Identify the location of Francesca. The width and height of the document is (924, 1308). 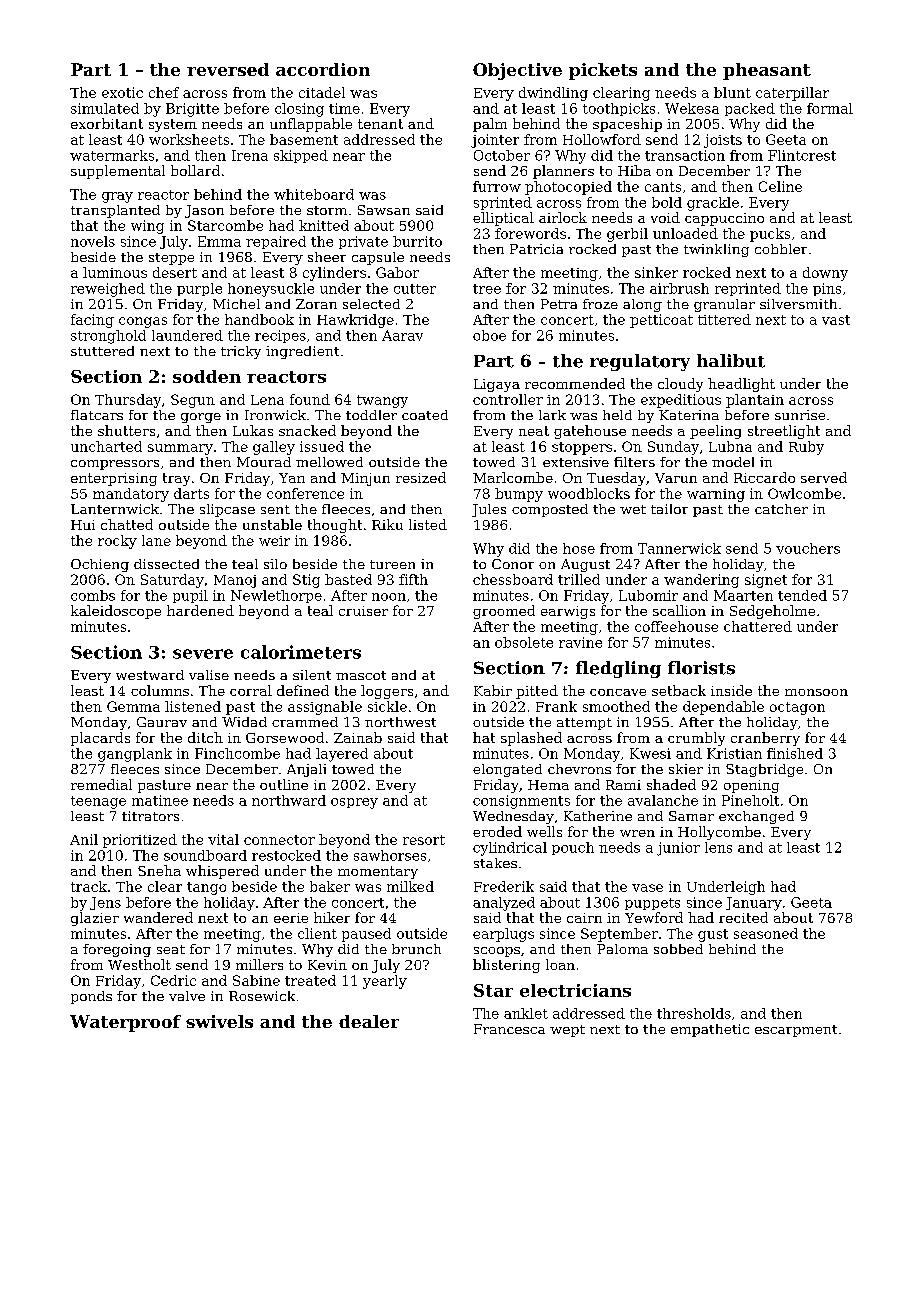
(509, 1029).
